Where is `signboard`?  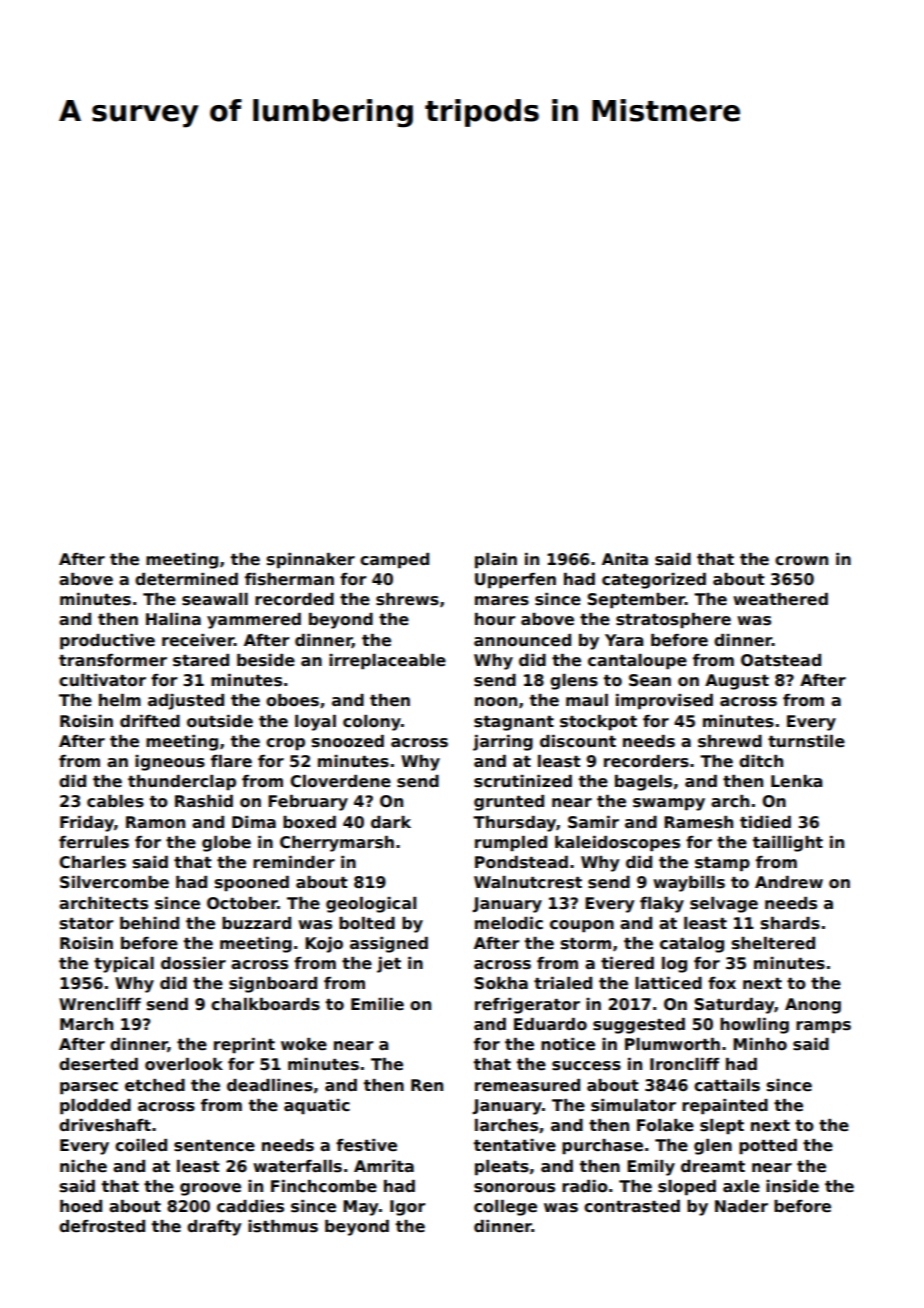 signboard is located at coordinates (273, 985).
